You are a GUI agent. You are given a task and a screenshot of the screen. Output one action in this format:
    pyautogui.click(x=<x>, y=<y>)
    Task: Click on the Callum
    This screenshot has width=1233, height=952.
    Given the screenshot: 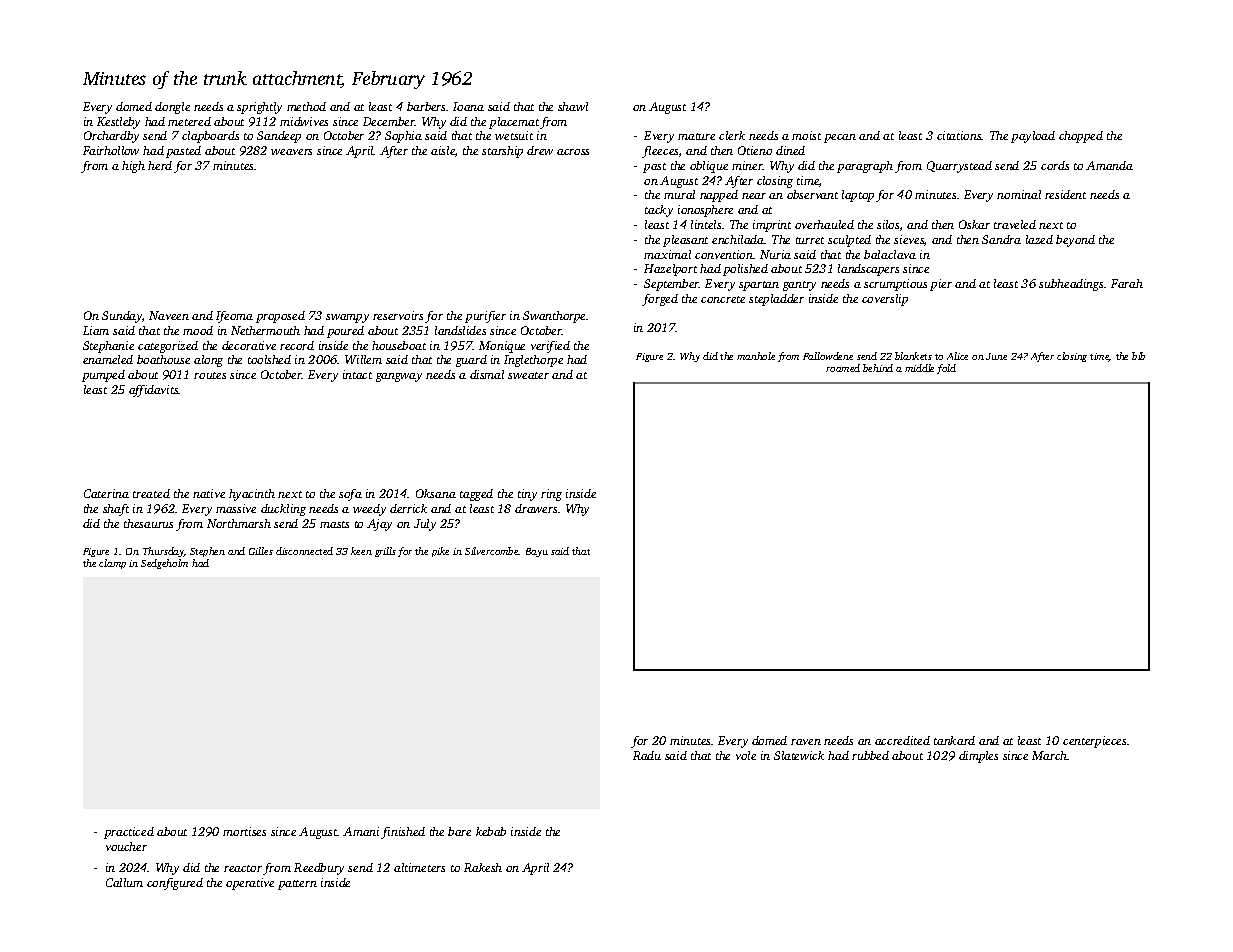 What is the action you would take?
    pyautogui.click(x=124, y=882)
